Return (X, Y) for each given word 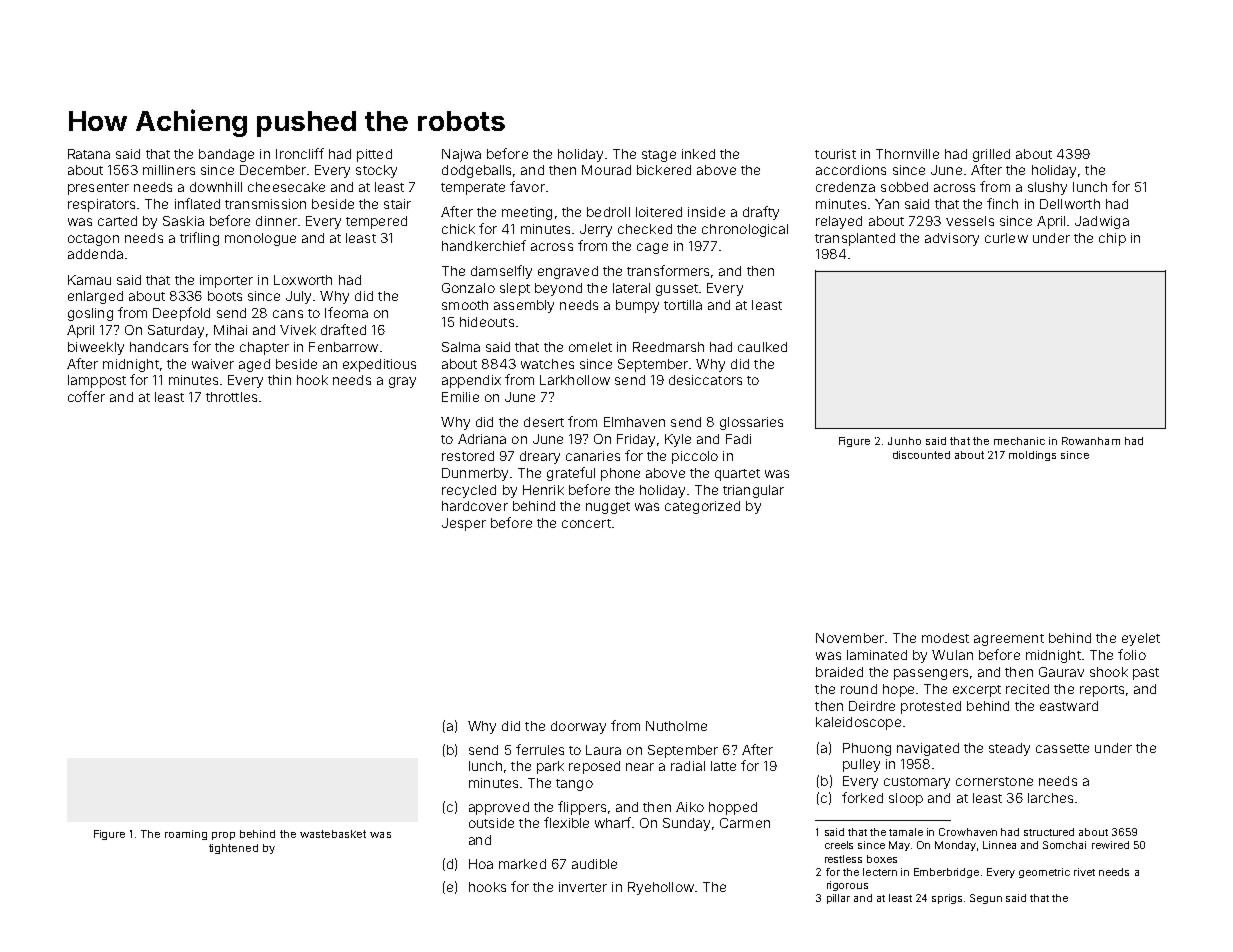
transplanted (855, 239)
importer (226, 281)
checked (645, 229)
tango (574, 785)
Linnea (999, 845)
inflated (197, 203)
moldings (1032, 456)
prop (223, 836)
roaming (186, 835)
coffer (86, 396)
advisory (952, 239)
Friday (636, 440)
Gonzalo (468, 288)
